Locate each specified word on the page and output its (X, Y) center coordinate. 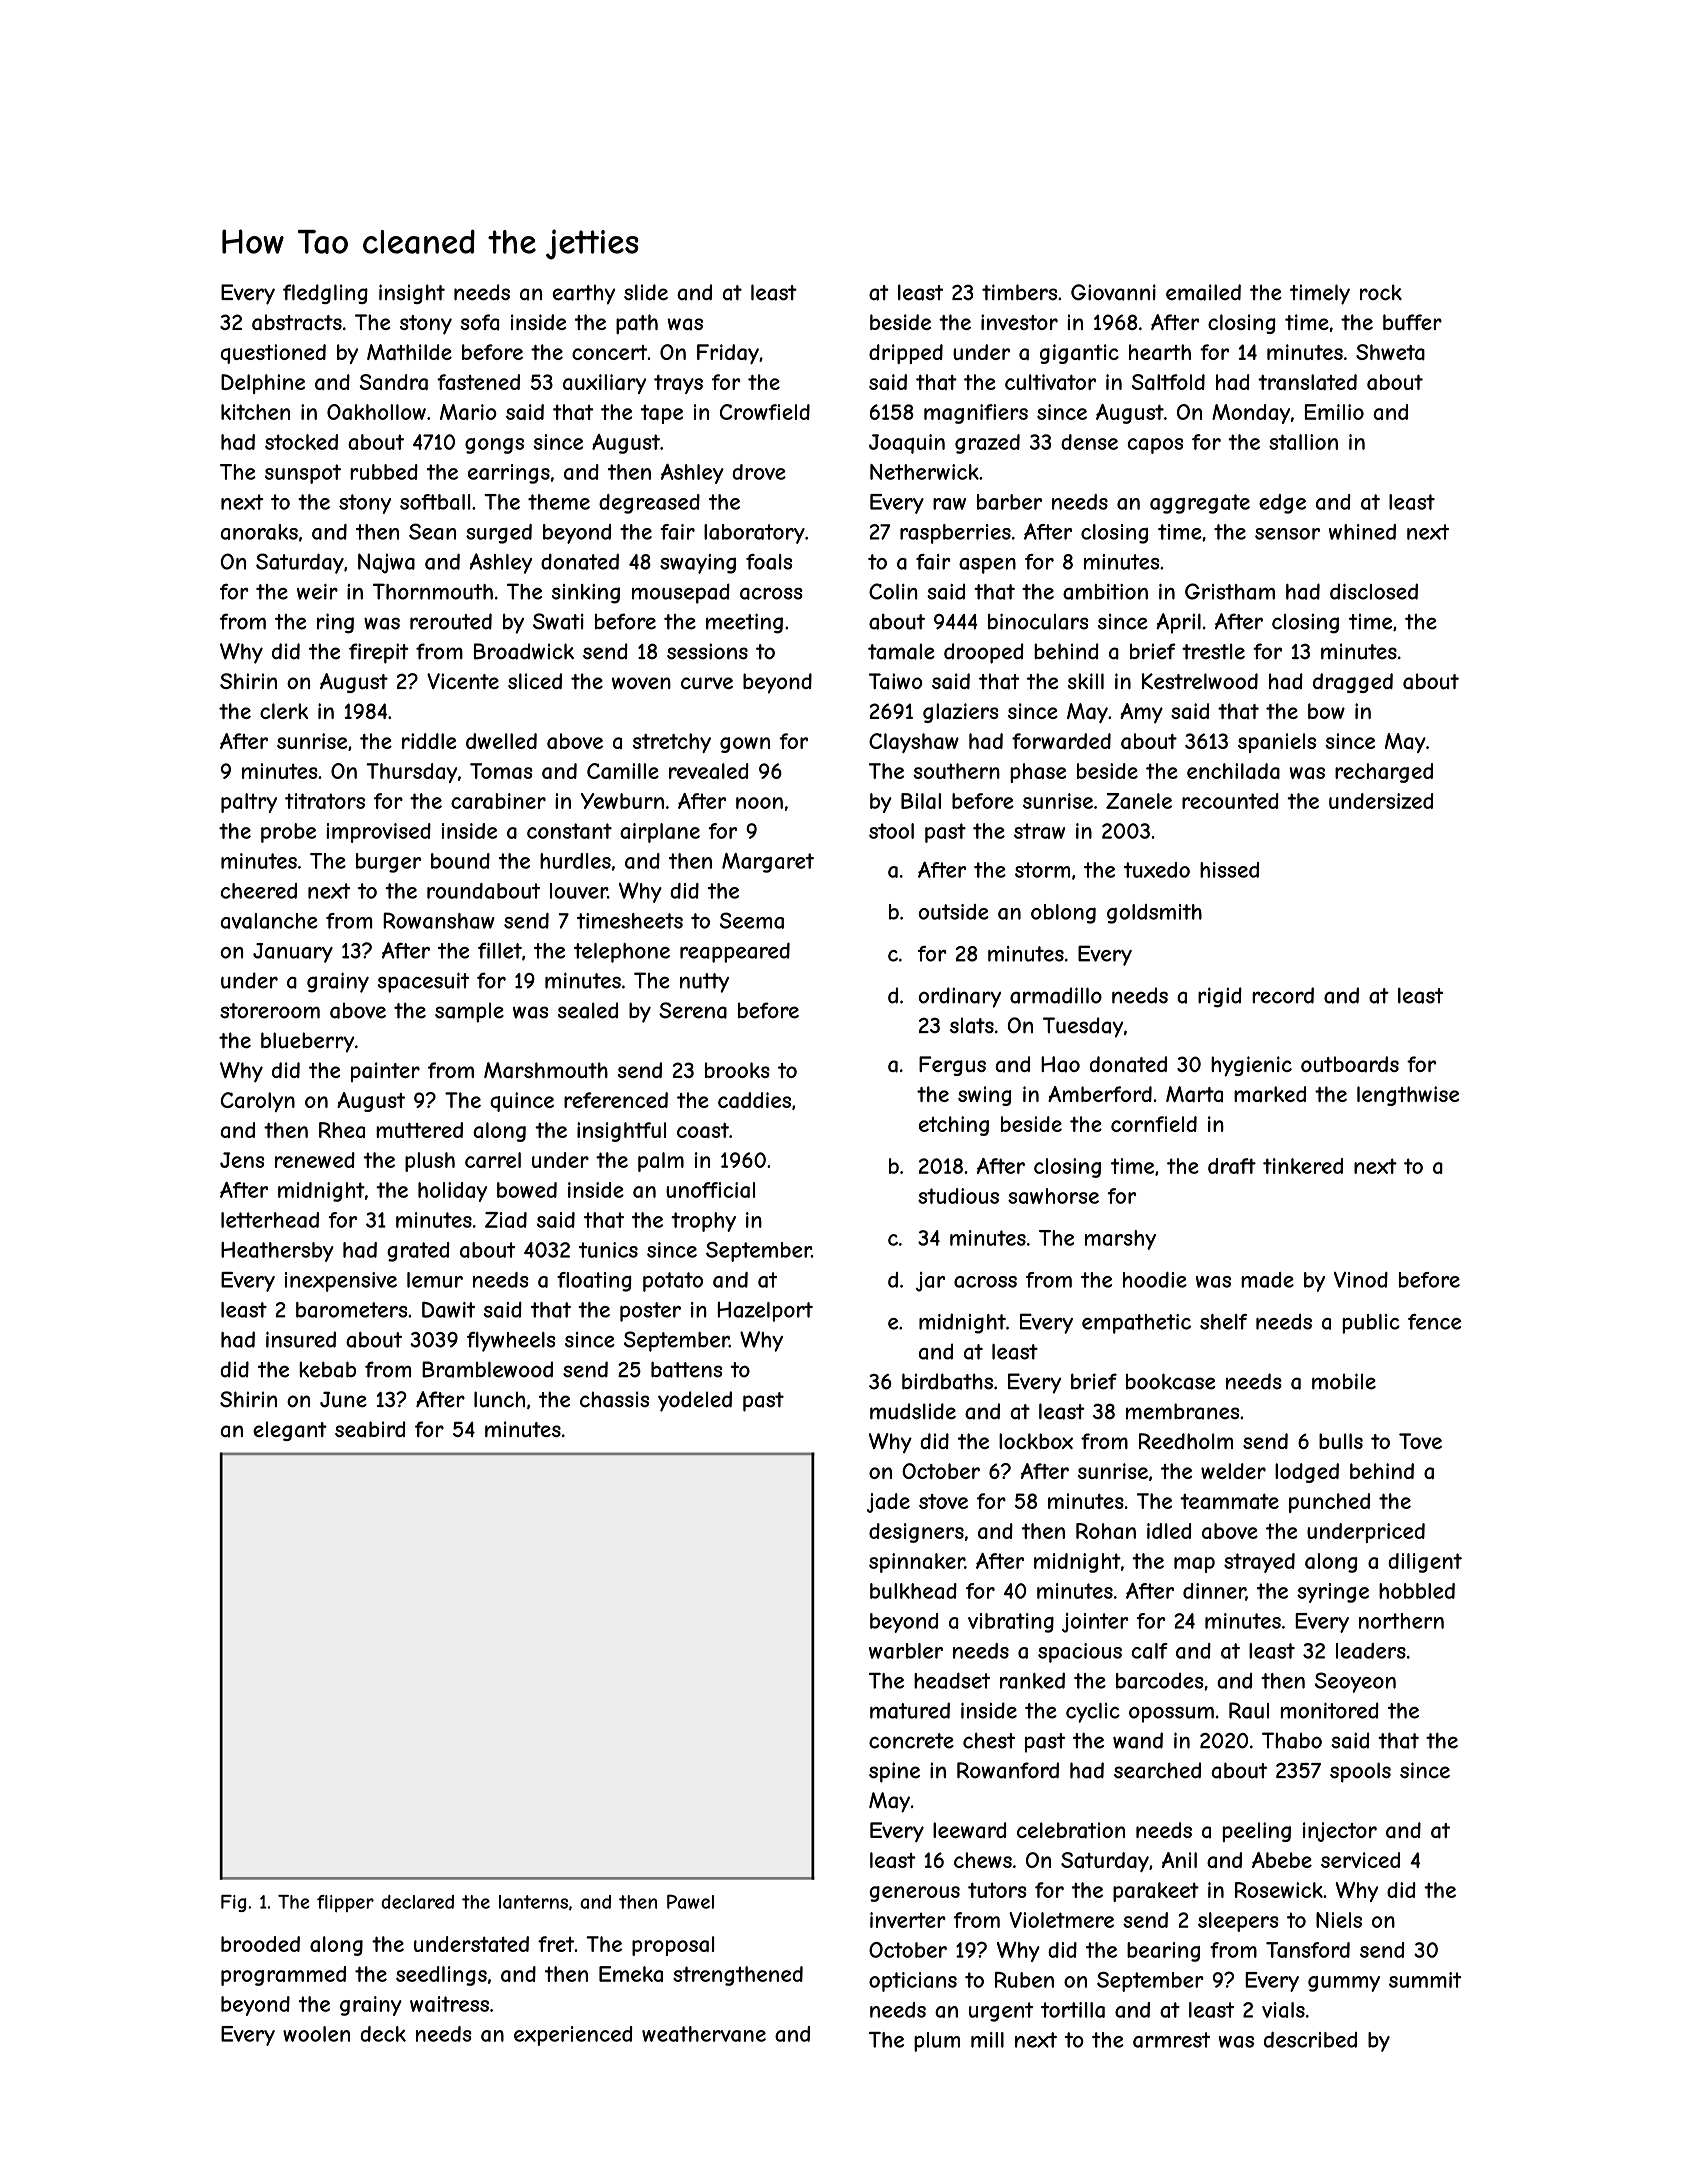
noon (759, 803)
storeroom (270, 1011)
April (1178, 623)
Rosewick (1279, 1890)
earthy (583, 294)
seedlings (441, 1976)
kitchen (255, 412)
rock (1381, 292)
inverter (908, 1920)
